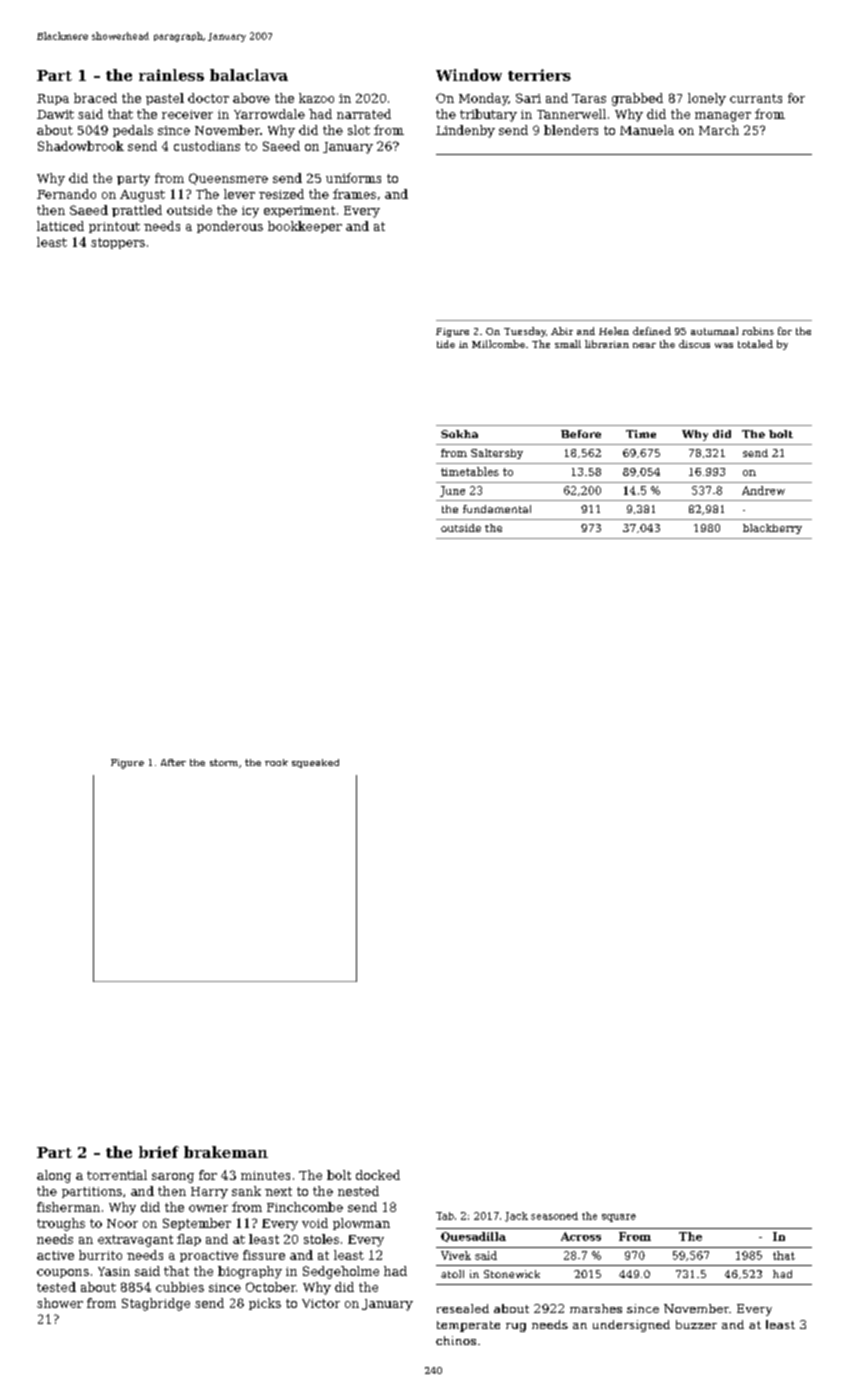 The image size is (849, 1400). What do you see at coordinates (118, 243) in the page?
I see `stoppers` at bounding box center [118, 243].
